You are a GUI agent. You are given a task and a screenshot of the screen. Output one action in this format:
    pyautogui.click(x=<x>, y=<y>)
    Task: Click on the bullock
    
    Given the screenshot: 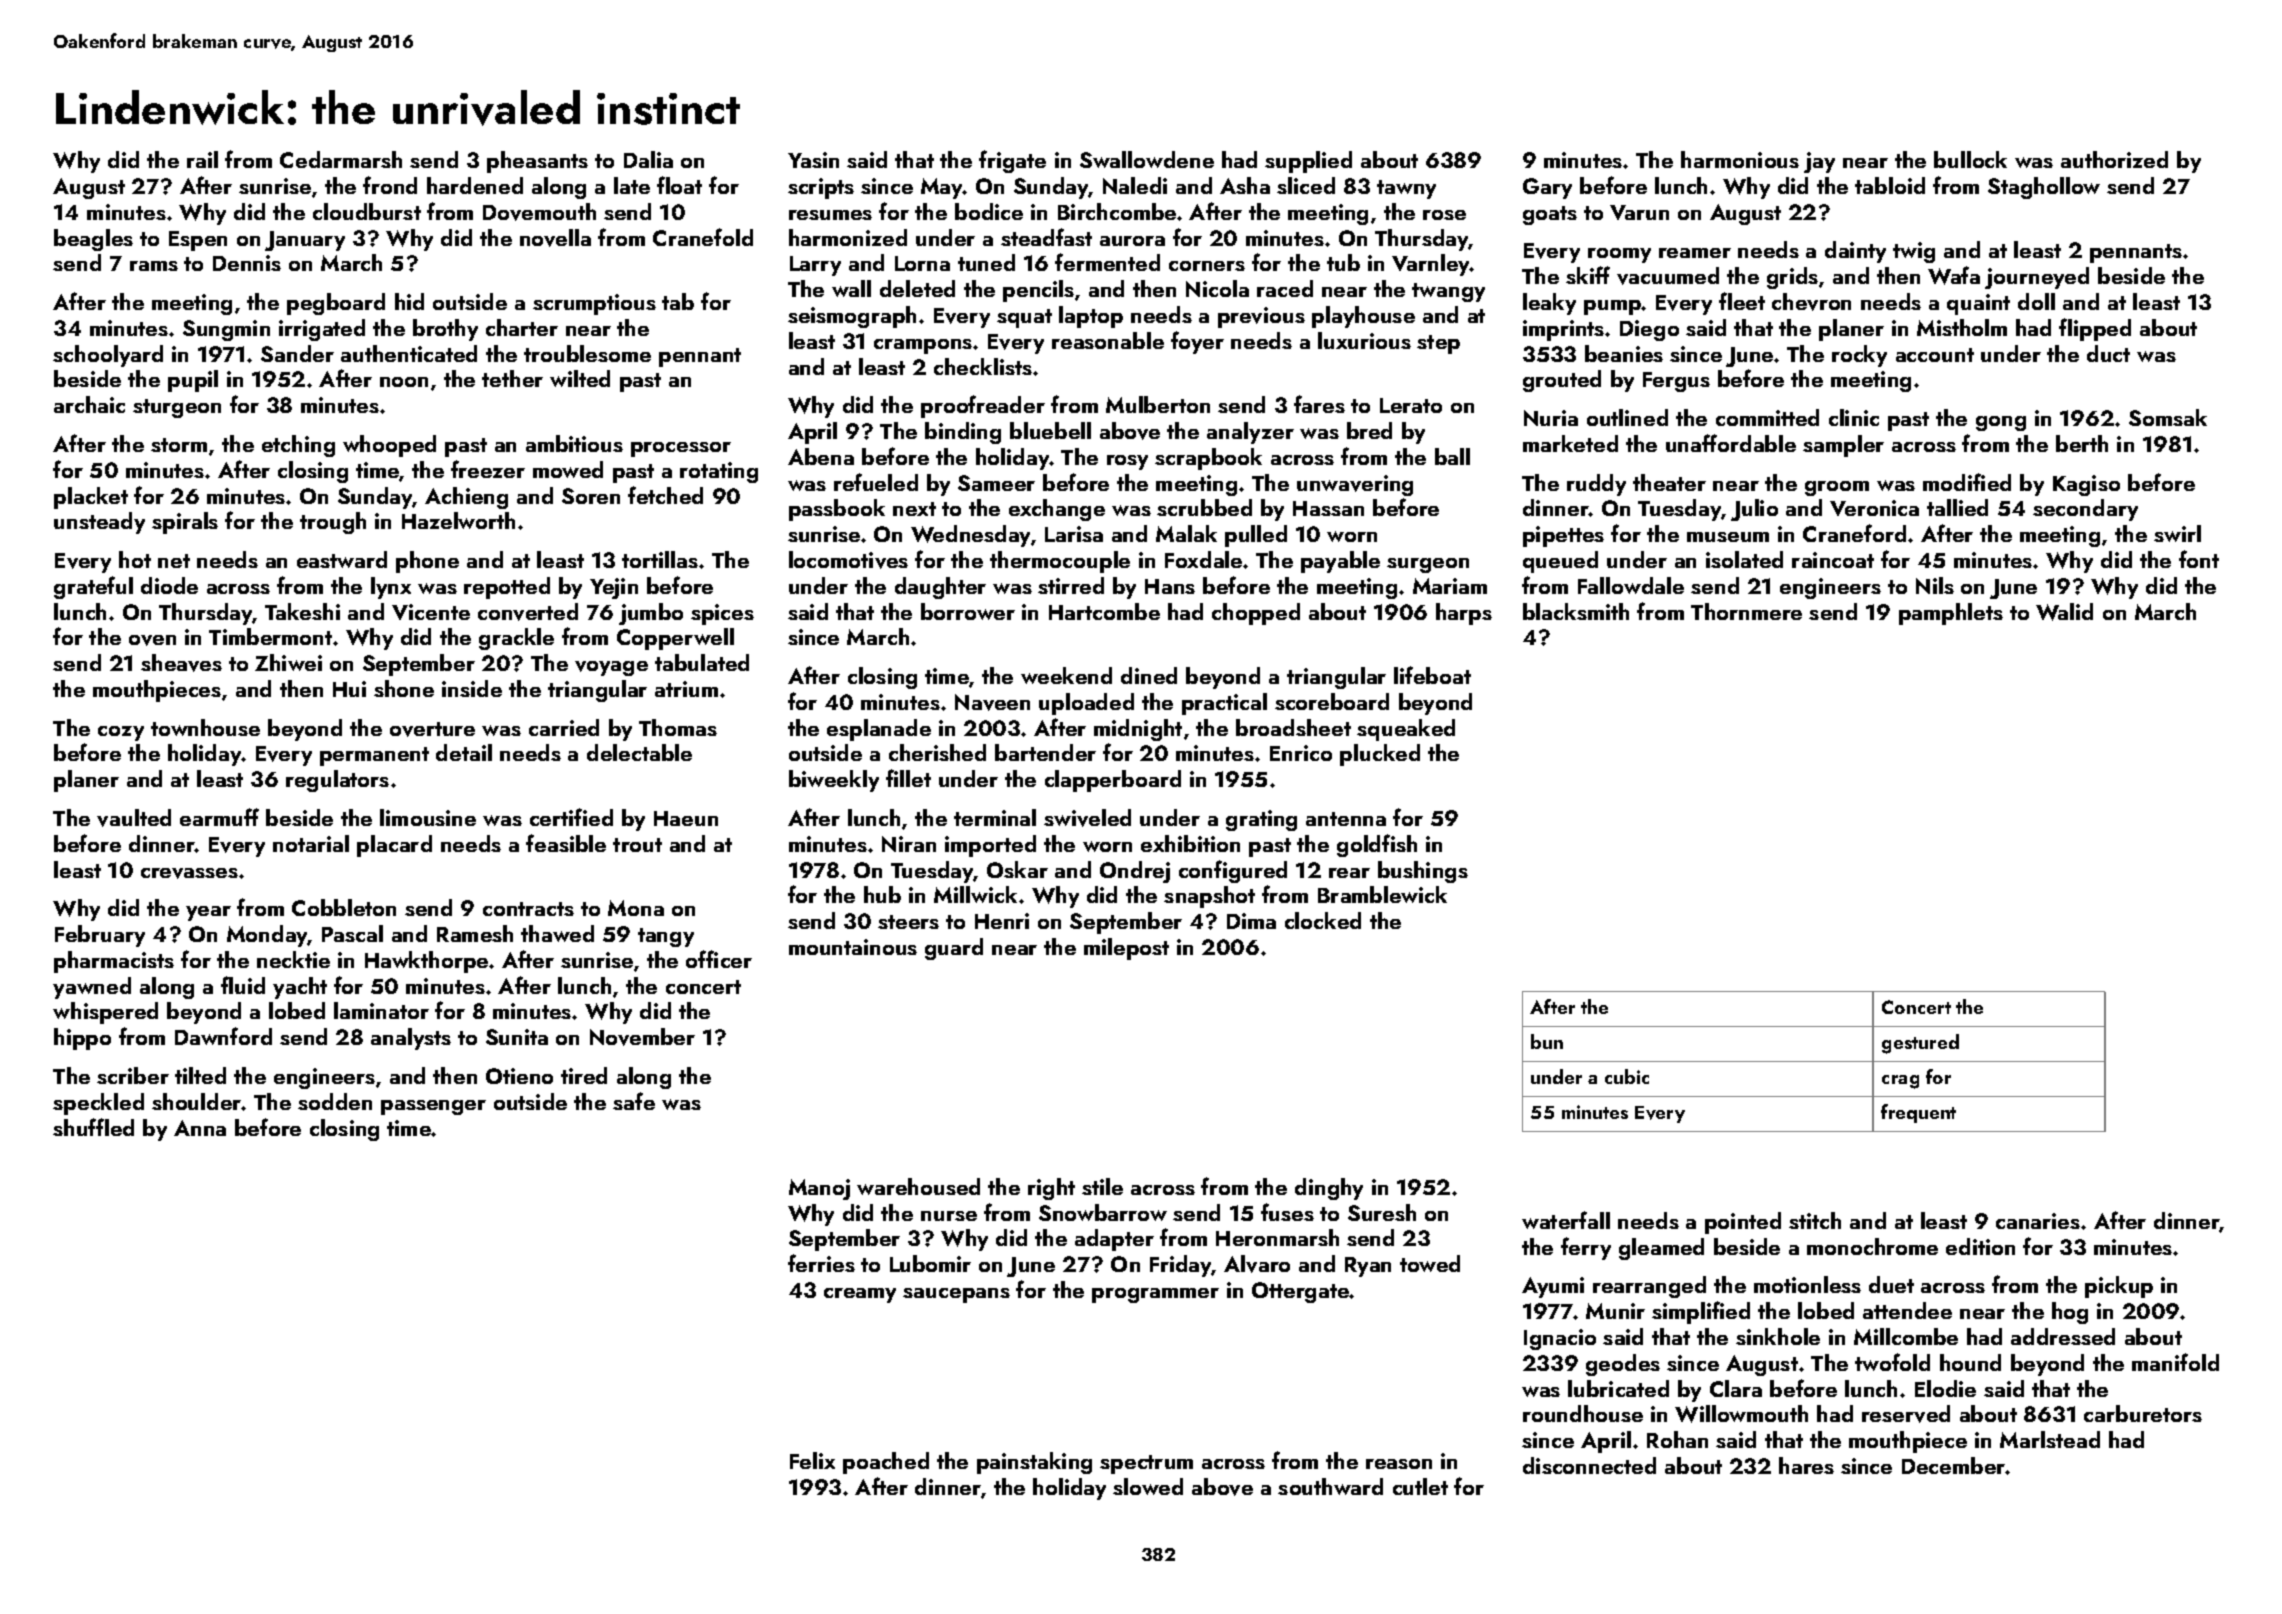 What is the action you would take?
    pyautogui.click(x=1970, y=159)
